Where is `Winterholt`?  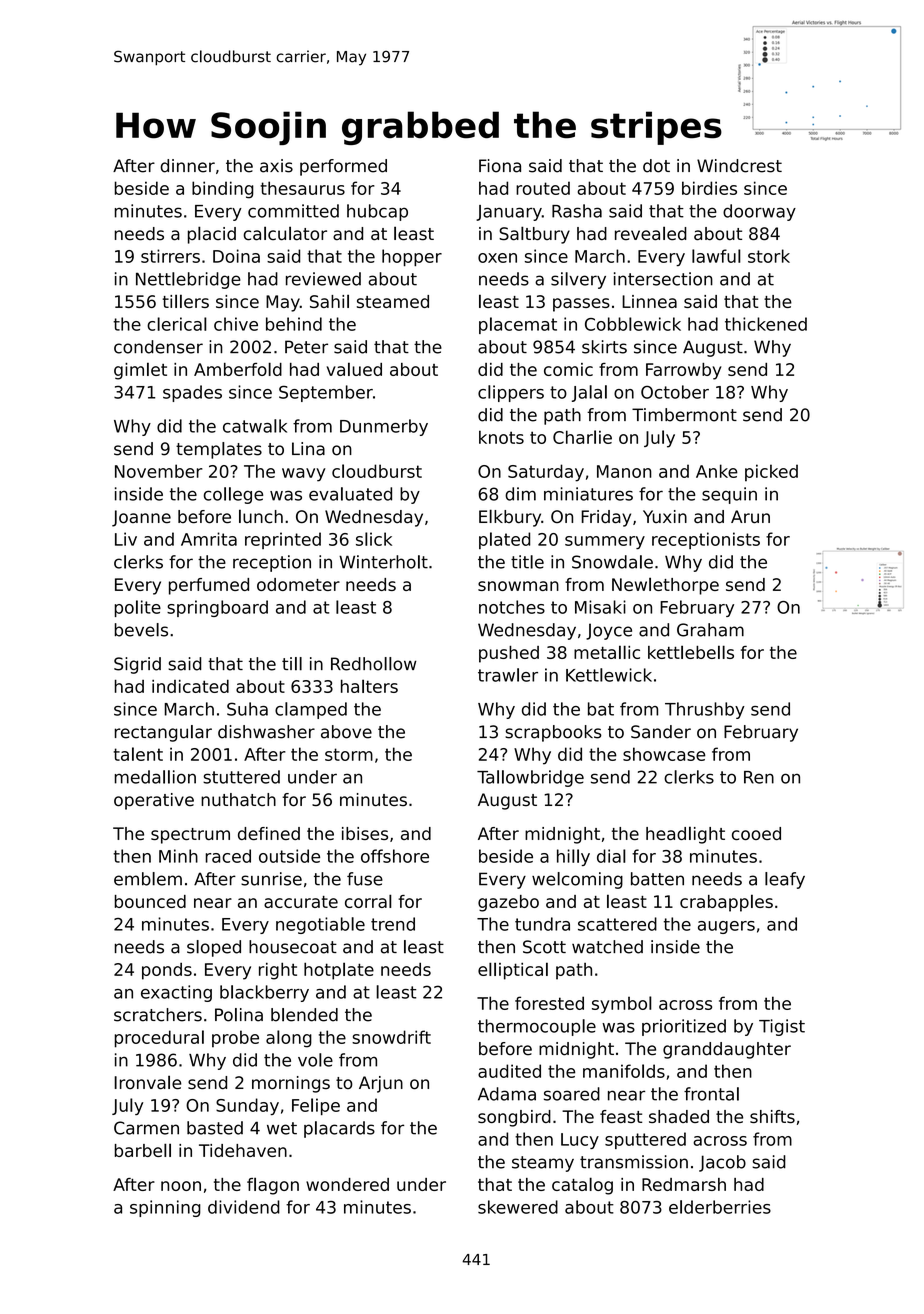 Winterholt is located at coordinates (383, 562).
